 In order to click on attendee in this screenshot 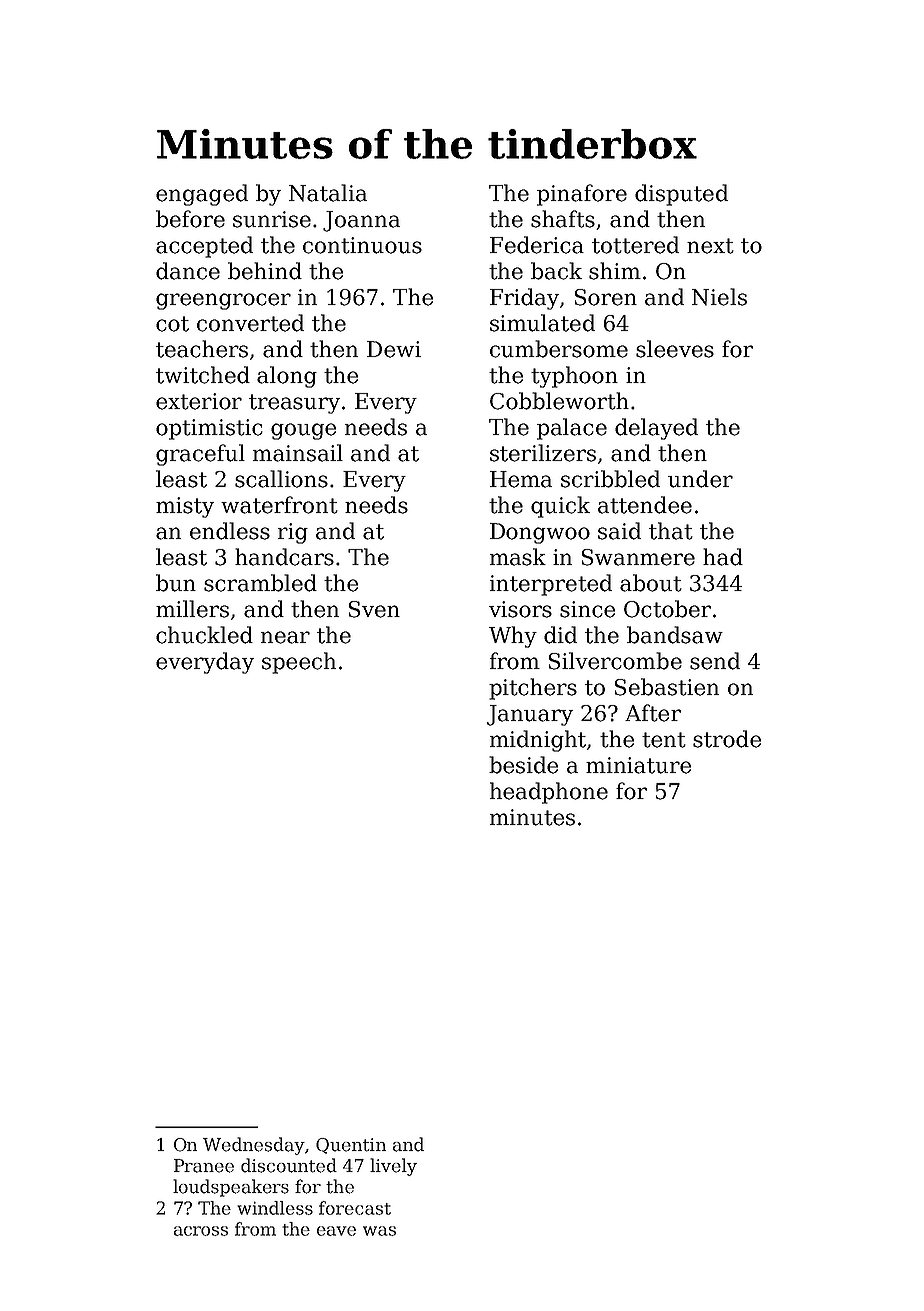, I will do `click(645, 505)`.
